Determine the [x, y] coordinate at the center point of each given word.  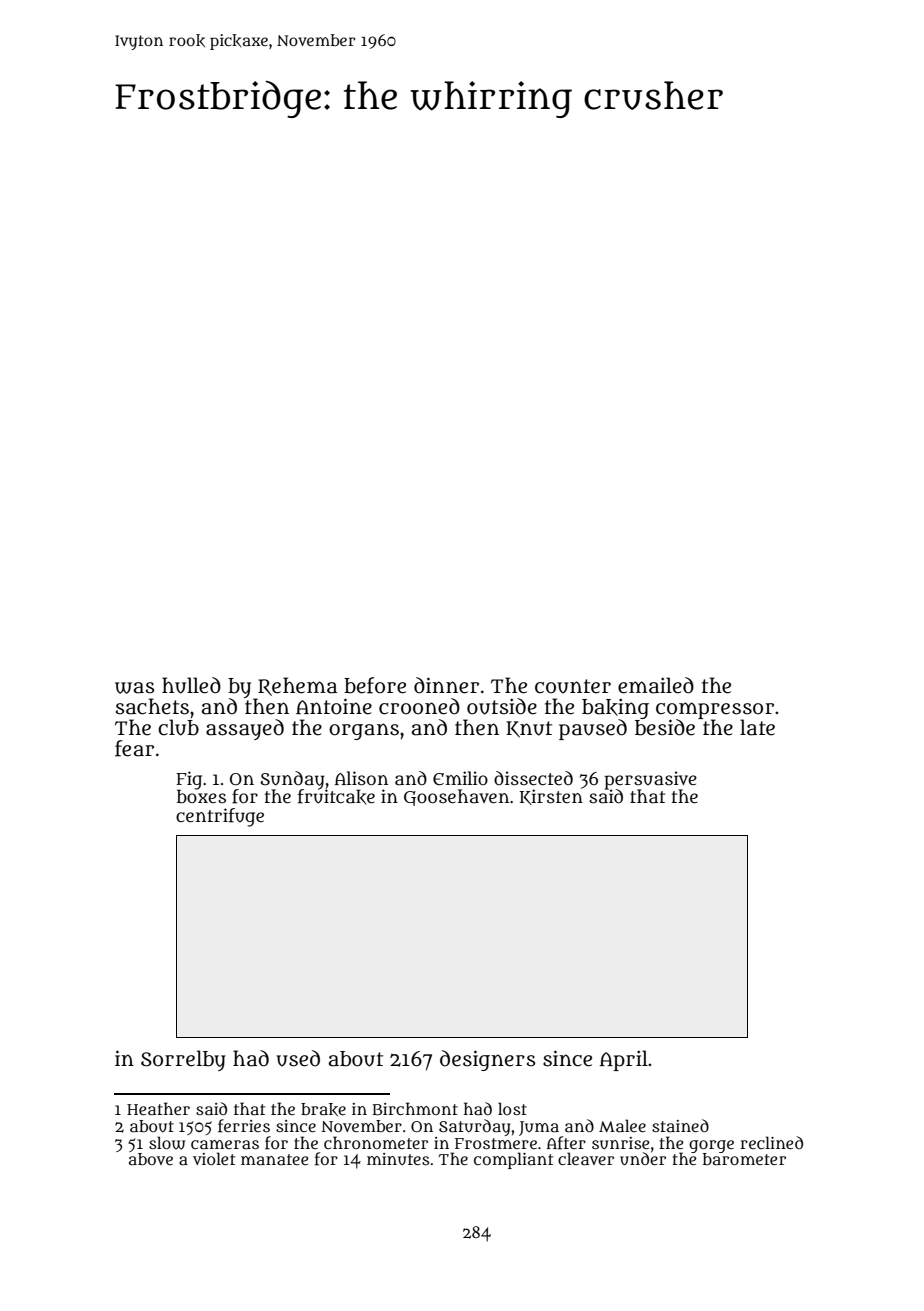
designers [487, 1060]
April [624, 1060]
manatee [275, 1159]
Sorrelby [183, 1060]
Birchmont [415, 1108]
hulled [191, 685]
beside [665, 727]
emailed [656, 685]
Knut [529, 729]
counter [573, 686]
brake [323, 1109]
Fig [189, 780]
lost [512, 1108]
